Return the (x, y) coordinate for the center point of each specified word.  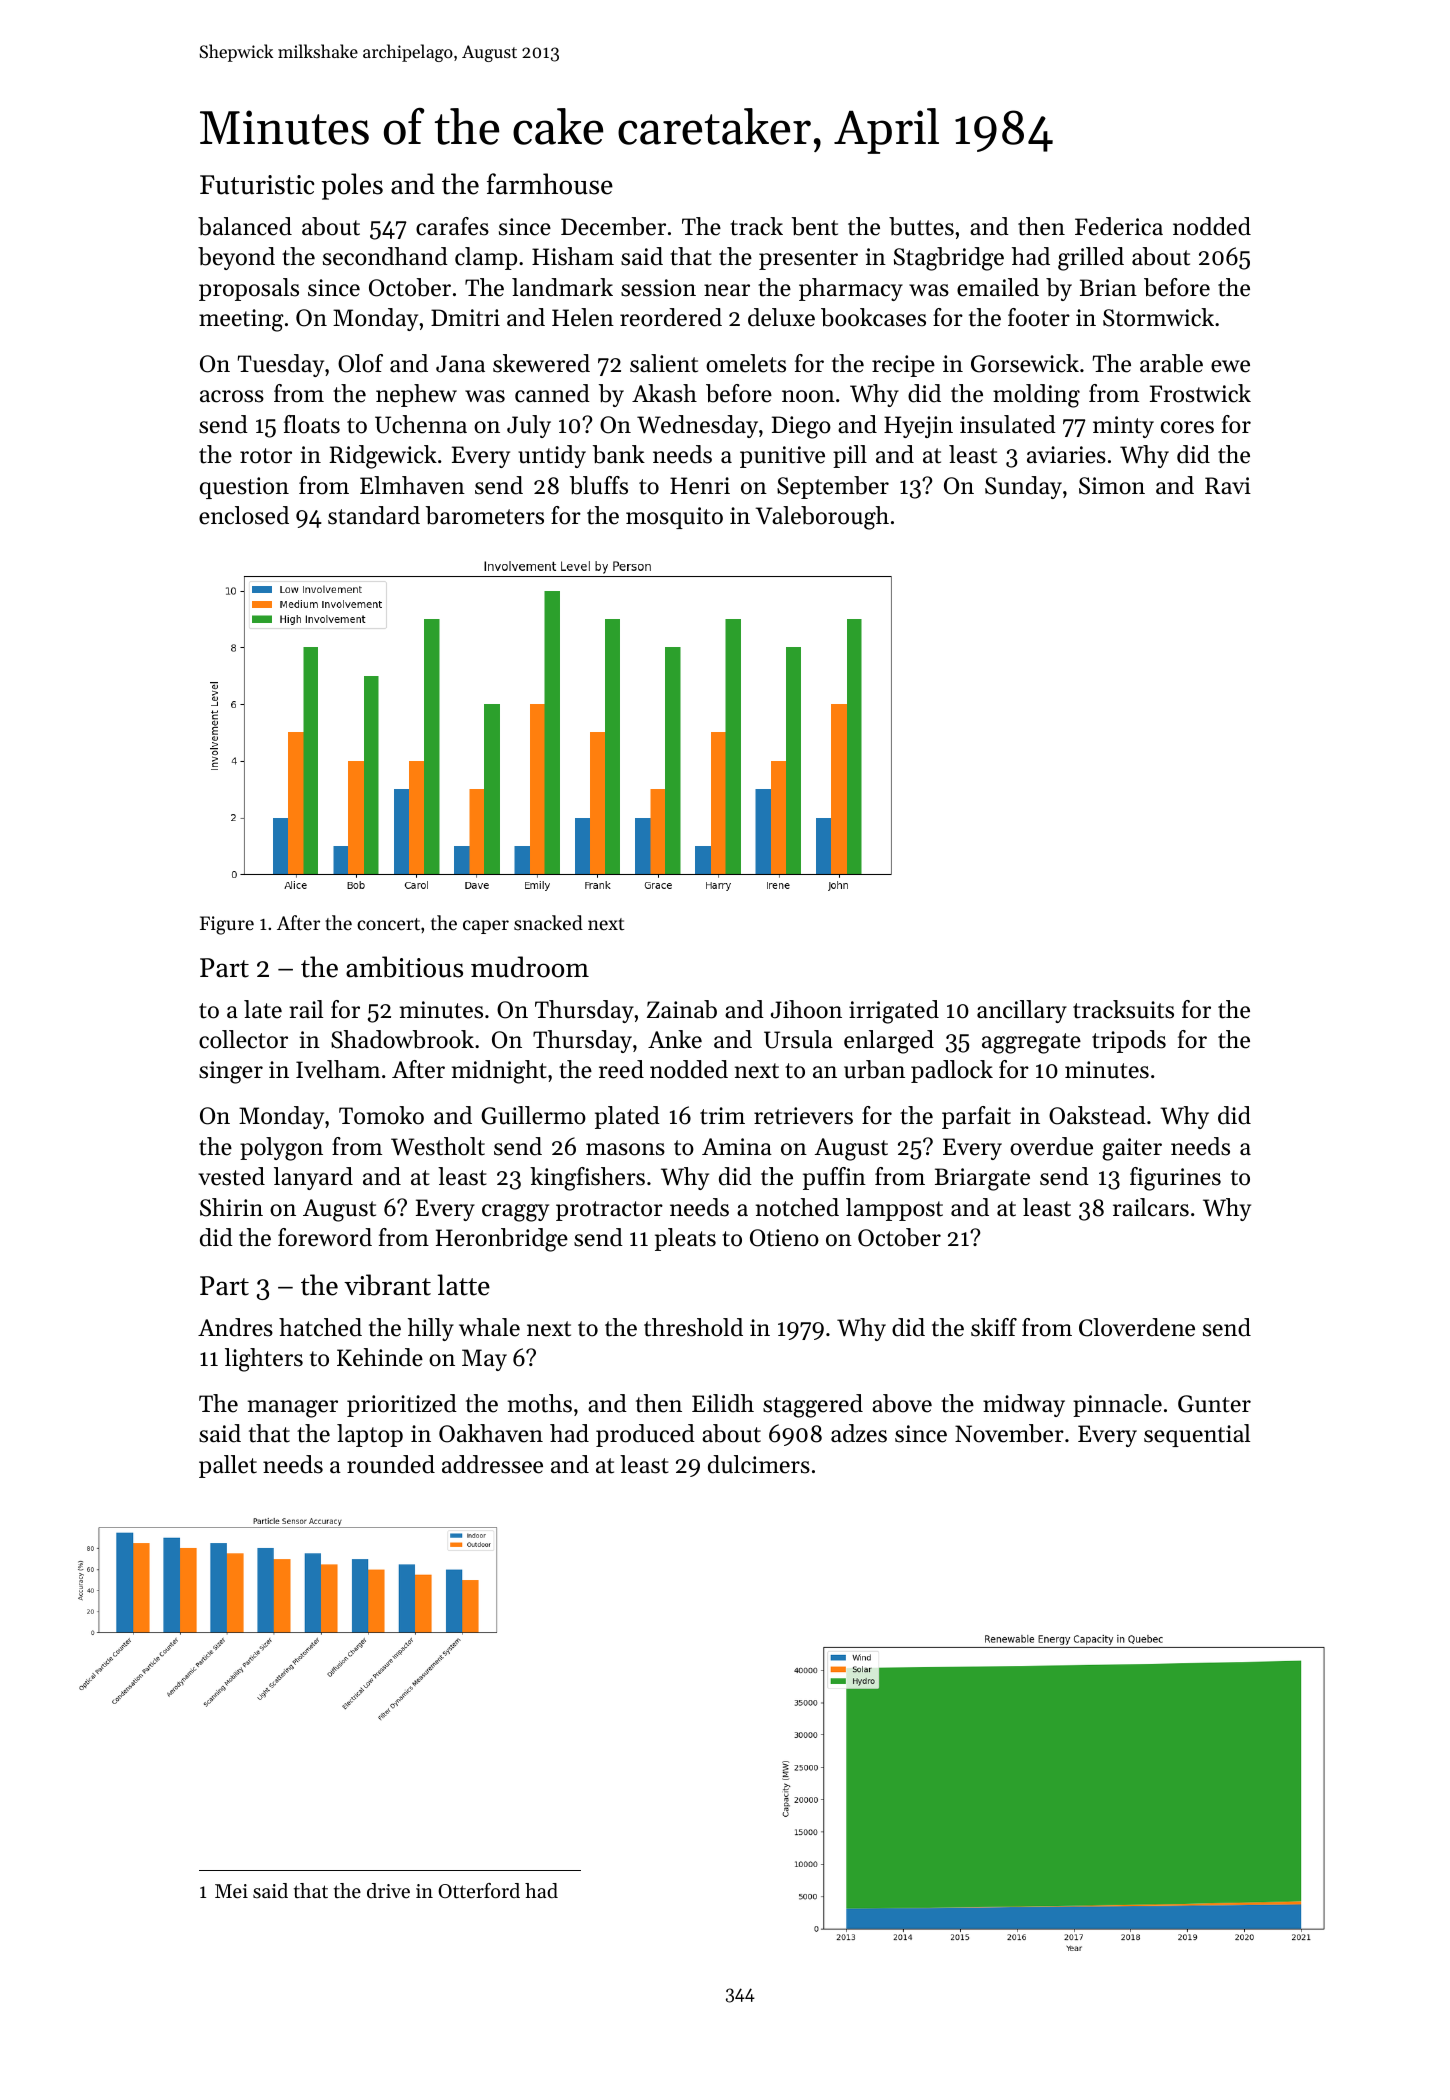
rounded (391, 1464)
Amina (737, 1146)
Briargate (982, 1179)
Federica (1119, 226)
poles (352, 186)
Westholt (438, 1146)
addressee (492, 1464)
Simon (1112, 486)
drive (388, 1890)
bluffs (599, 485)
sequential (1197, 1435)
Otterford (479, 1891)
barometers (485, 515)
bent (815, 226)
